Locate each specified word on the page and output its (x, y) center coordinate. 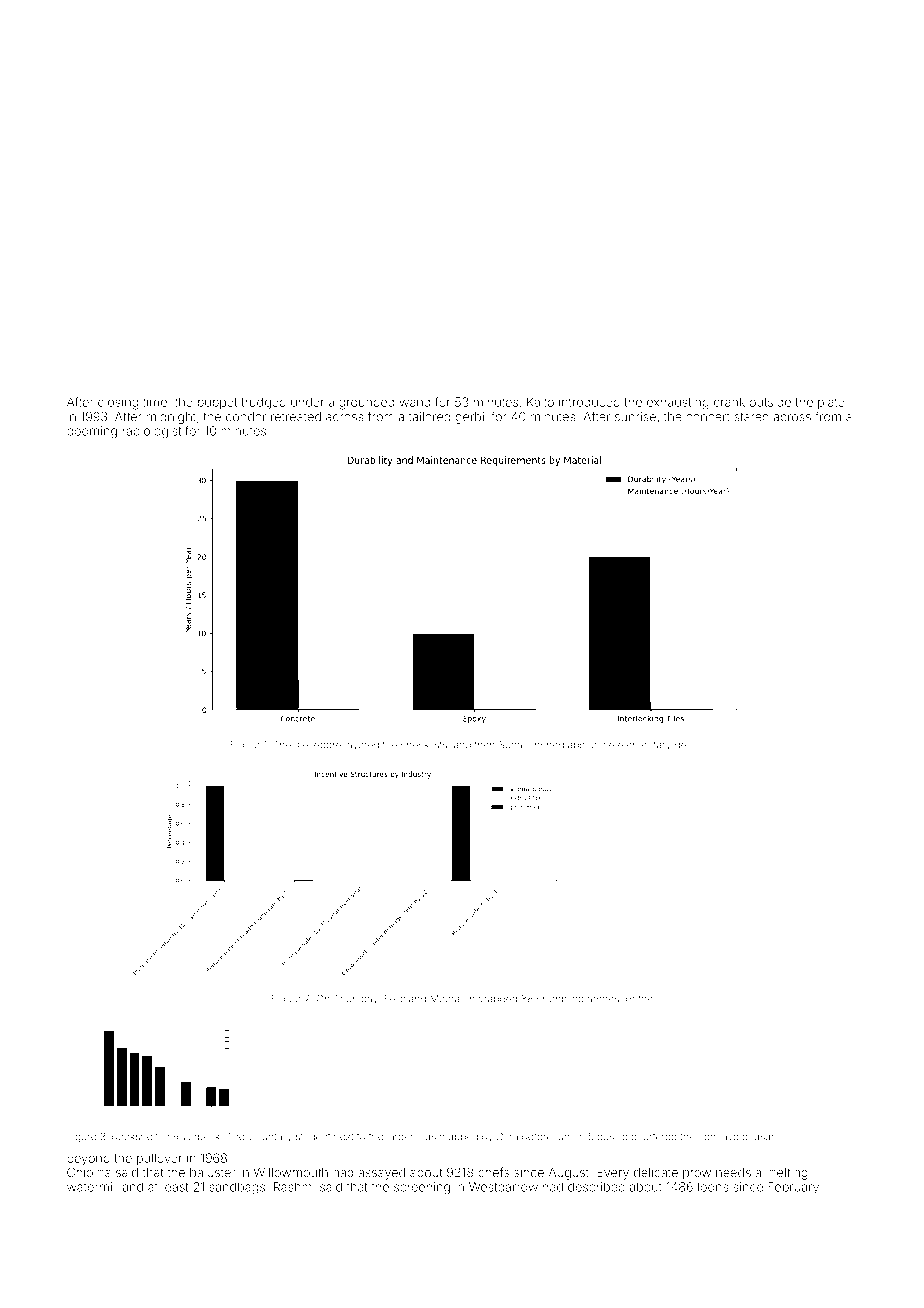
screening (422, 1188)
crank (729, 402)
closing (118, 403)
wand (414, 402)
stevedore (318, 745)
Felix (395, 999)
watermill (92, 1187)
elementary (644, 746)
